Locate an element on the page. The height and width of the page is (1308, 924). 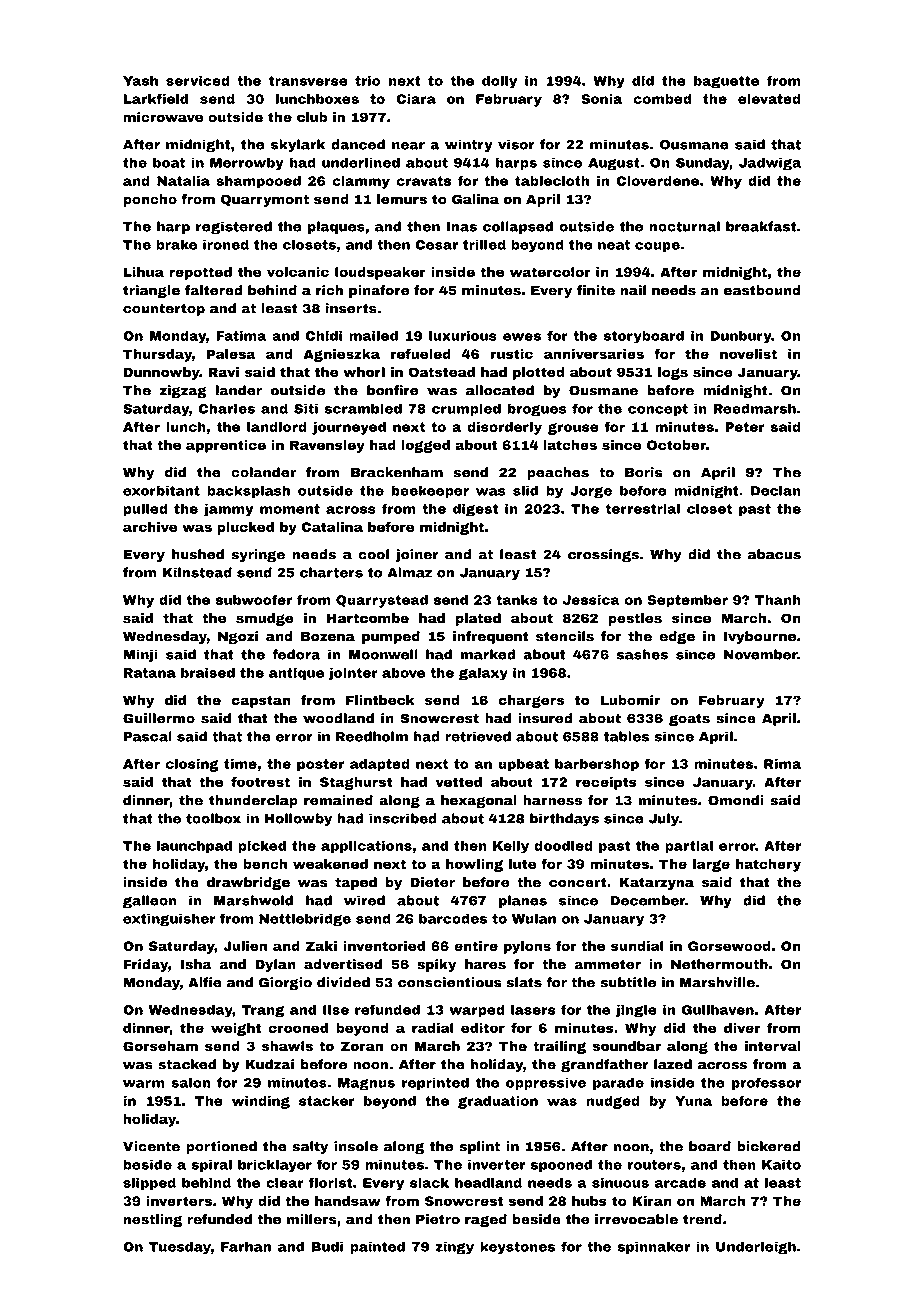
Marshwold is located at coordinates (253, 900).
